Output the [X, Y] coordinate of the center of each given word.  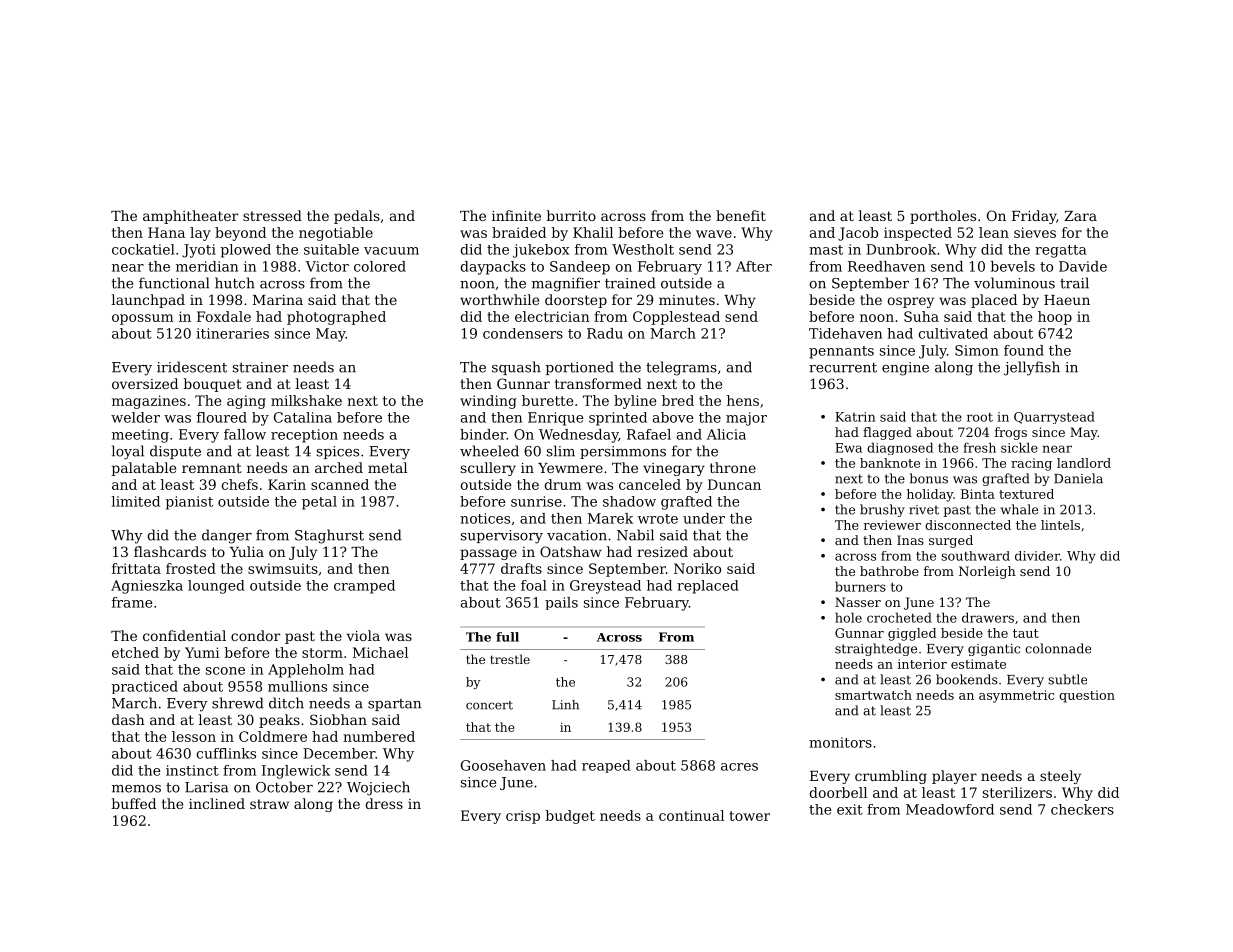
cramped [364, 587]
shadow [629, 501]
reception [304, 436]
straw [269, 804]
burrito [571, 215]
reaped [606, 766]
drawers [988, 617]
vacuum [391, 251]
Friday [1034, 217]
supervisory [502, 537]
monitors [840, 742]
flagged [887, 433]
